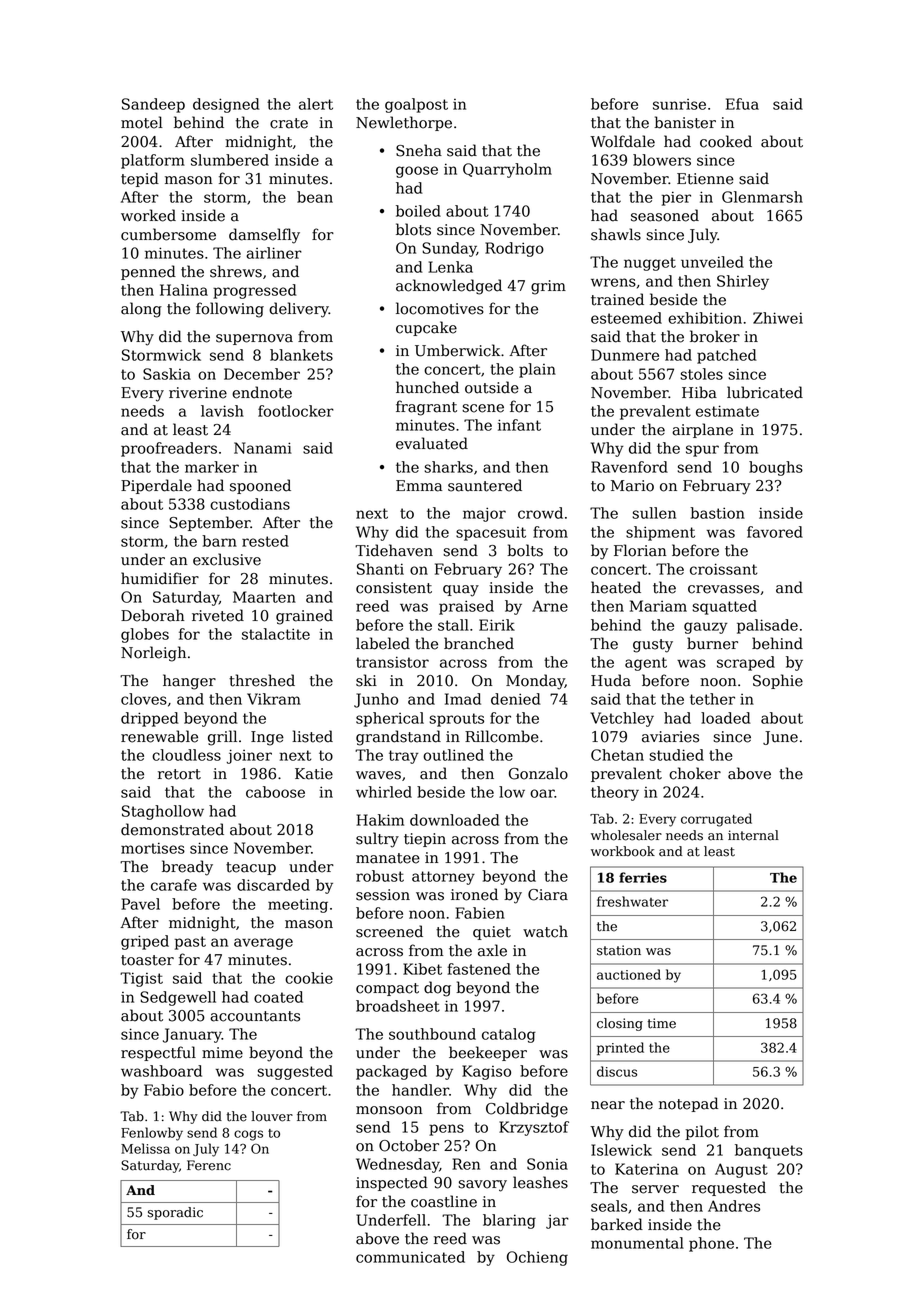 The image size is (924, 1308). I want to click on scraped, so click(746, 663).
